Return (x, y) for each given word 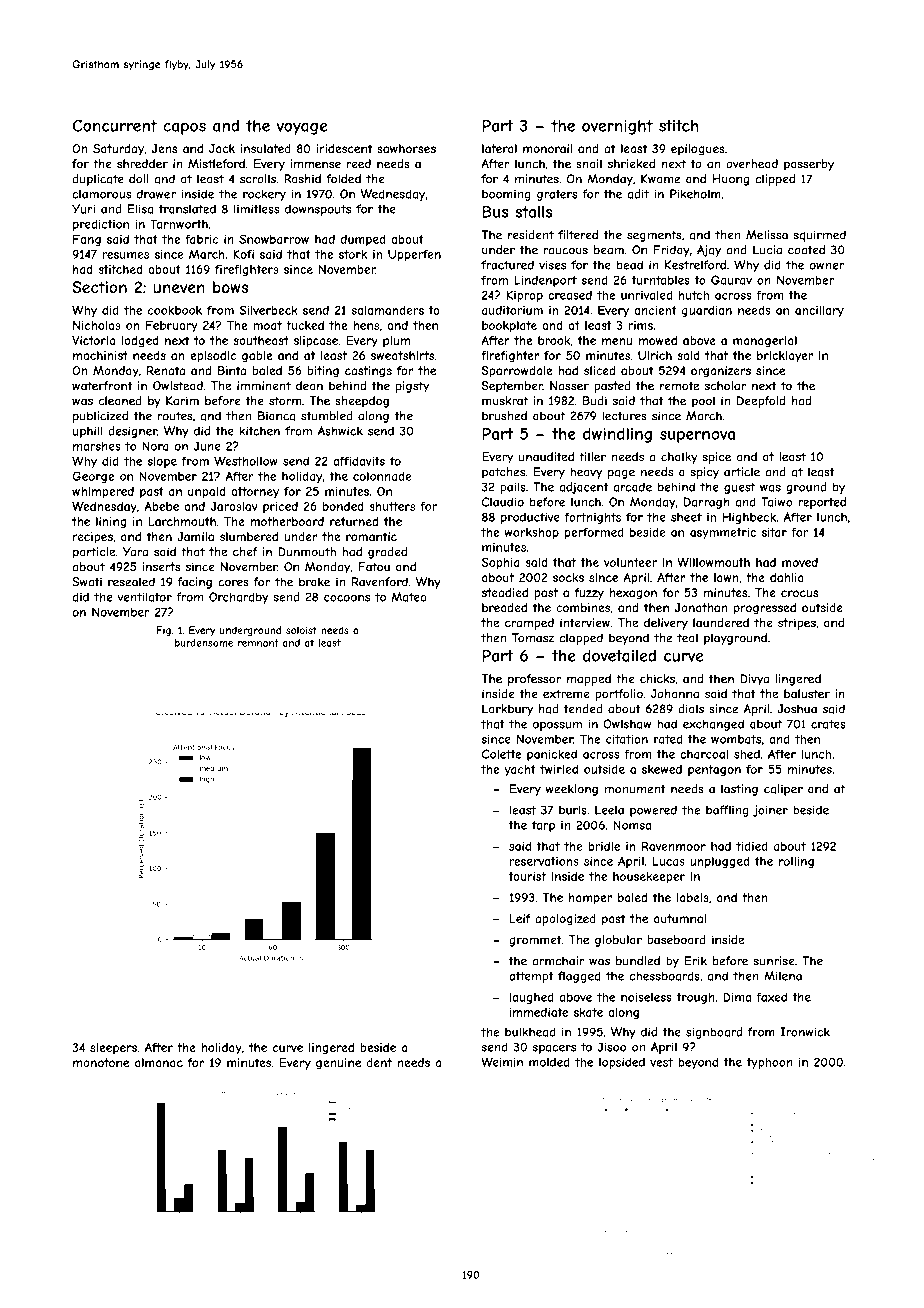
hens (366, 325)
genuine (338, 1064)
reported (822, 503)
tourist (527, 876)
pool (703, 402)
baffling (727, 811)
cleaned (120, 401)
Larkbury (507, 710)
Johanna (675, 694)
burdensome (204, 643)
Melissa (767, 235)
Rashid (302, 179)
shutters (392, 506)
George (93, 477)
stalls (533, 212)
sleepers (113, 1048)
